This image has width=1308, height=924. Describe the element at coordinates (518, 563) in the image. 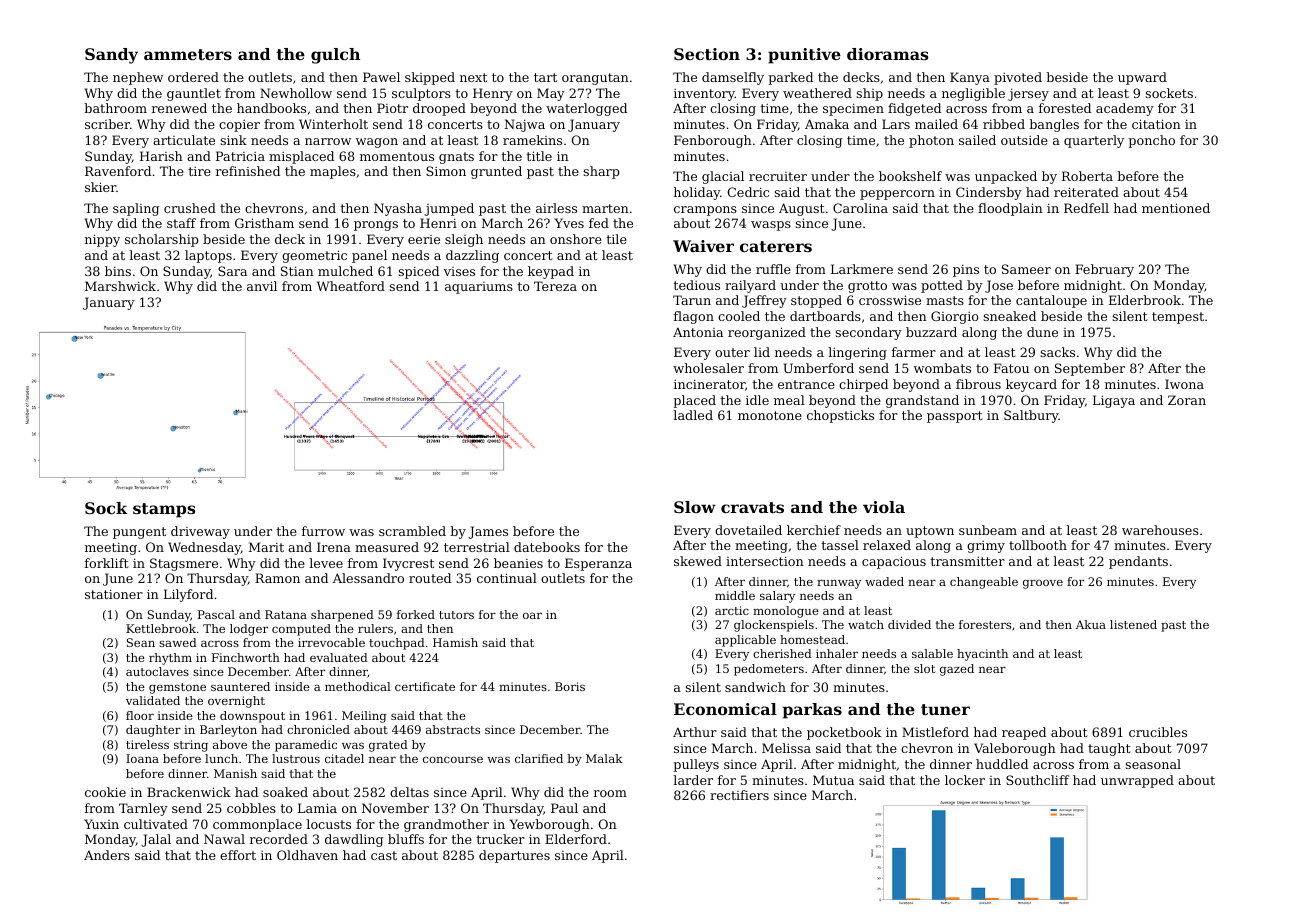

I see `beanies` at that location.
